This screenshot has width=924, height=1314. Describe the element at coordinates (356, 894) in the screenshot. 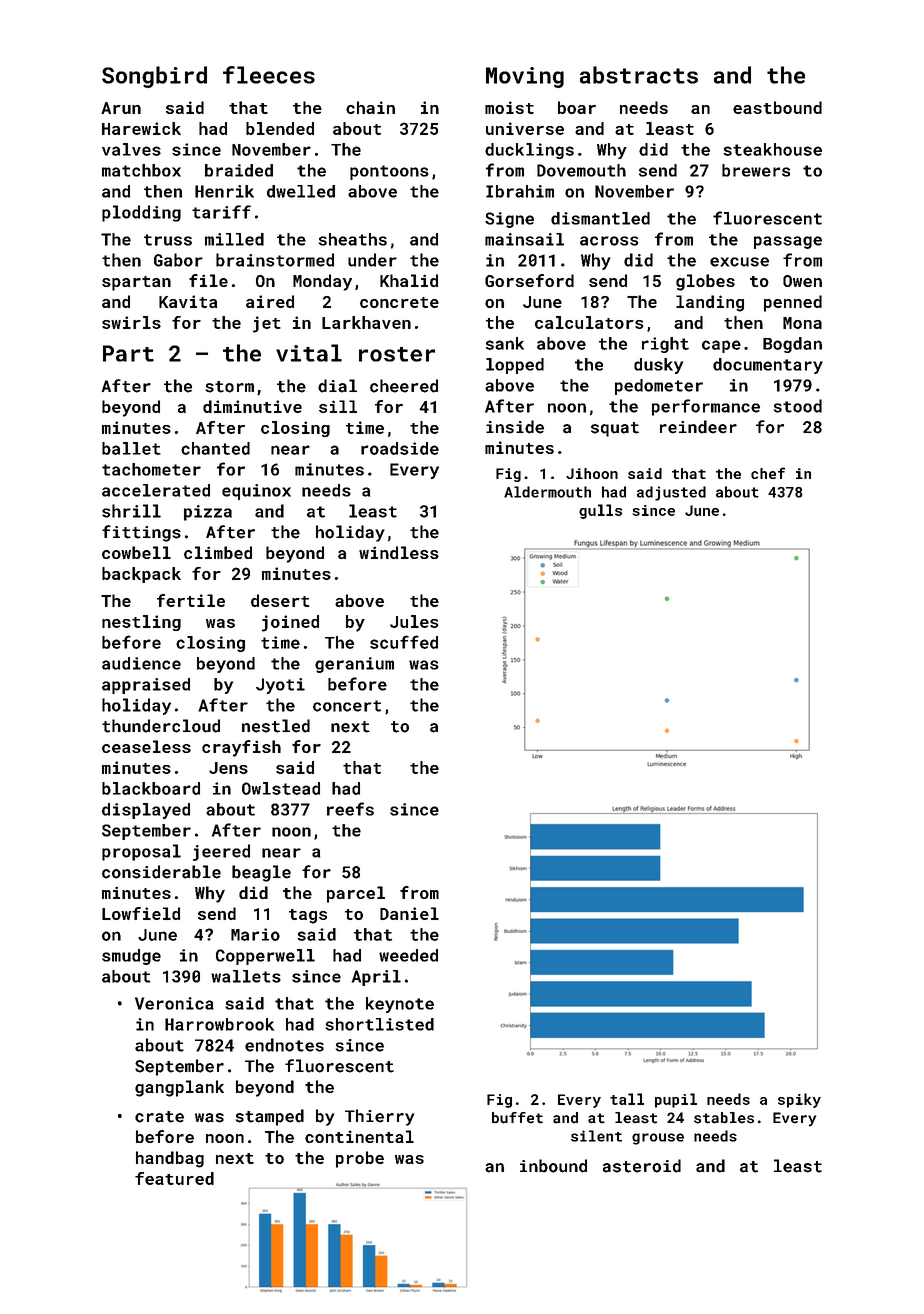

I see `parcel` at that location.
